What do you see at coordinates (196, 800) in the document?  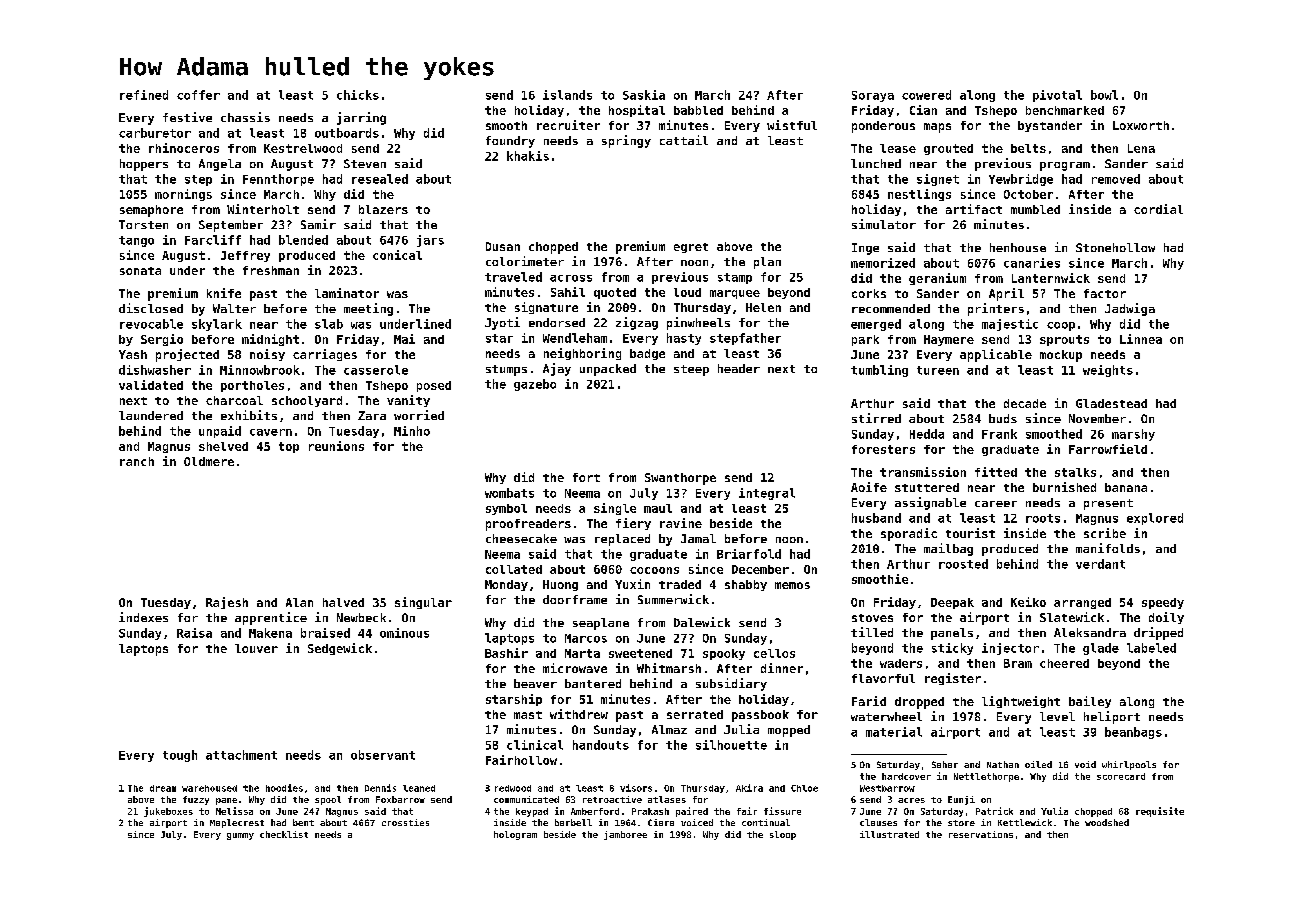 I see `fuzzy` at bounding box center [196, 800].
